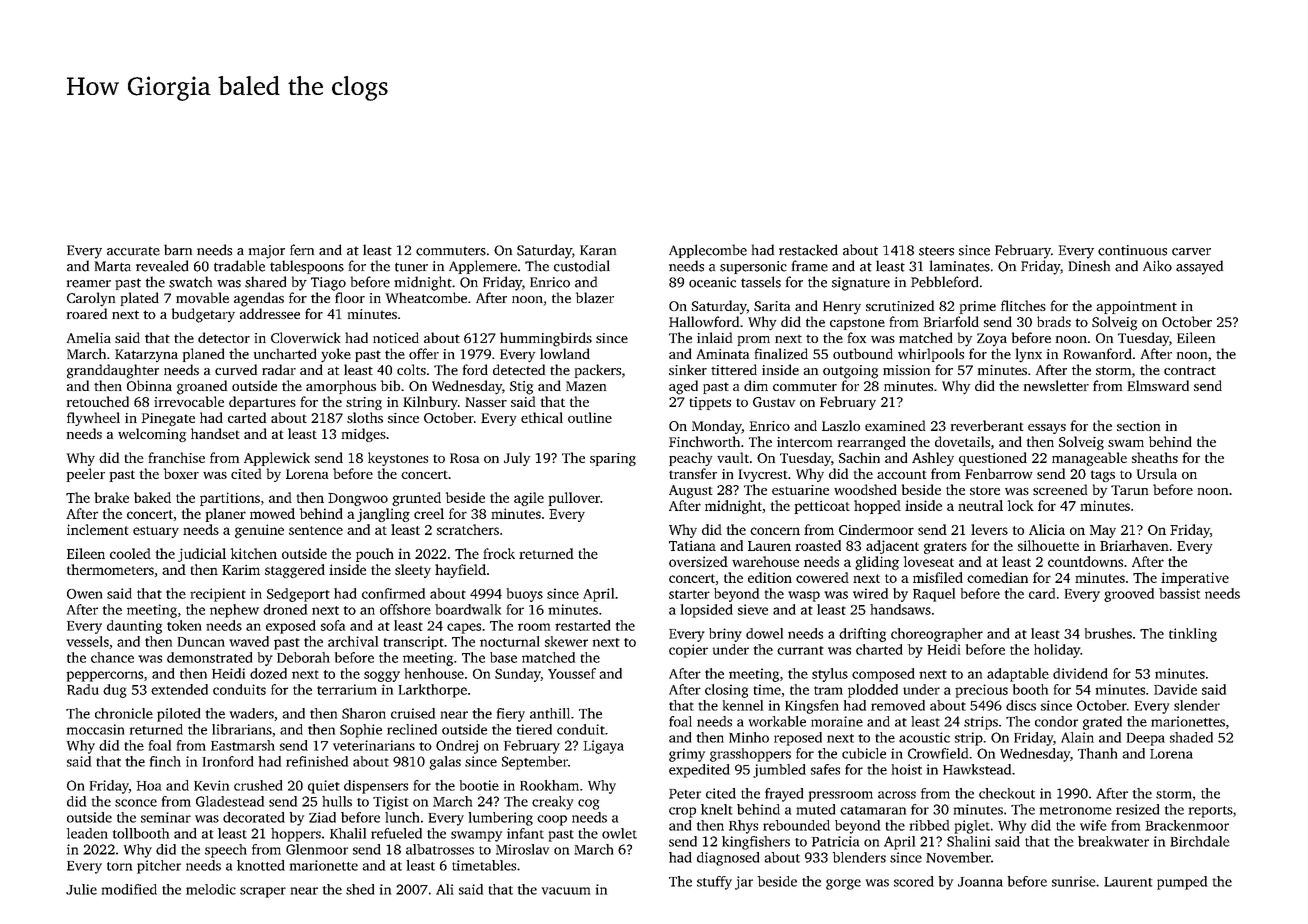 This screenshot has width=1308, height=924. What do you see at coordinates (725, 635) in the screenshot?
I see `briny` at bounding box center [725, 635].
